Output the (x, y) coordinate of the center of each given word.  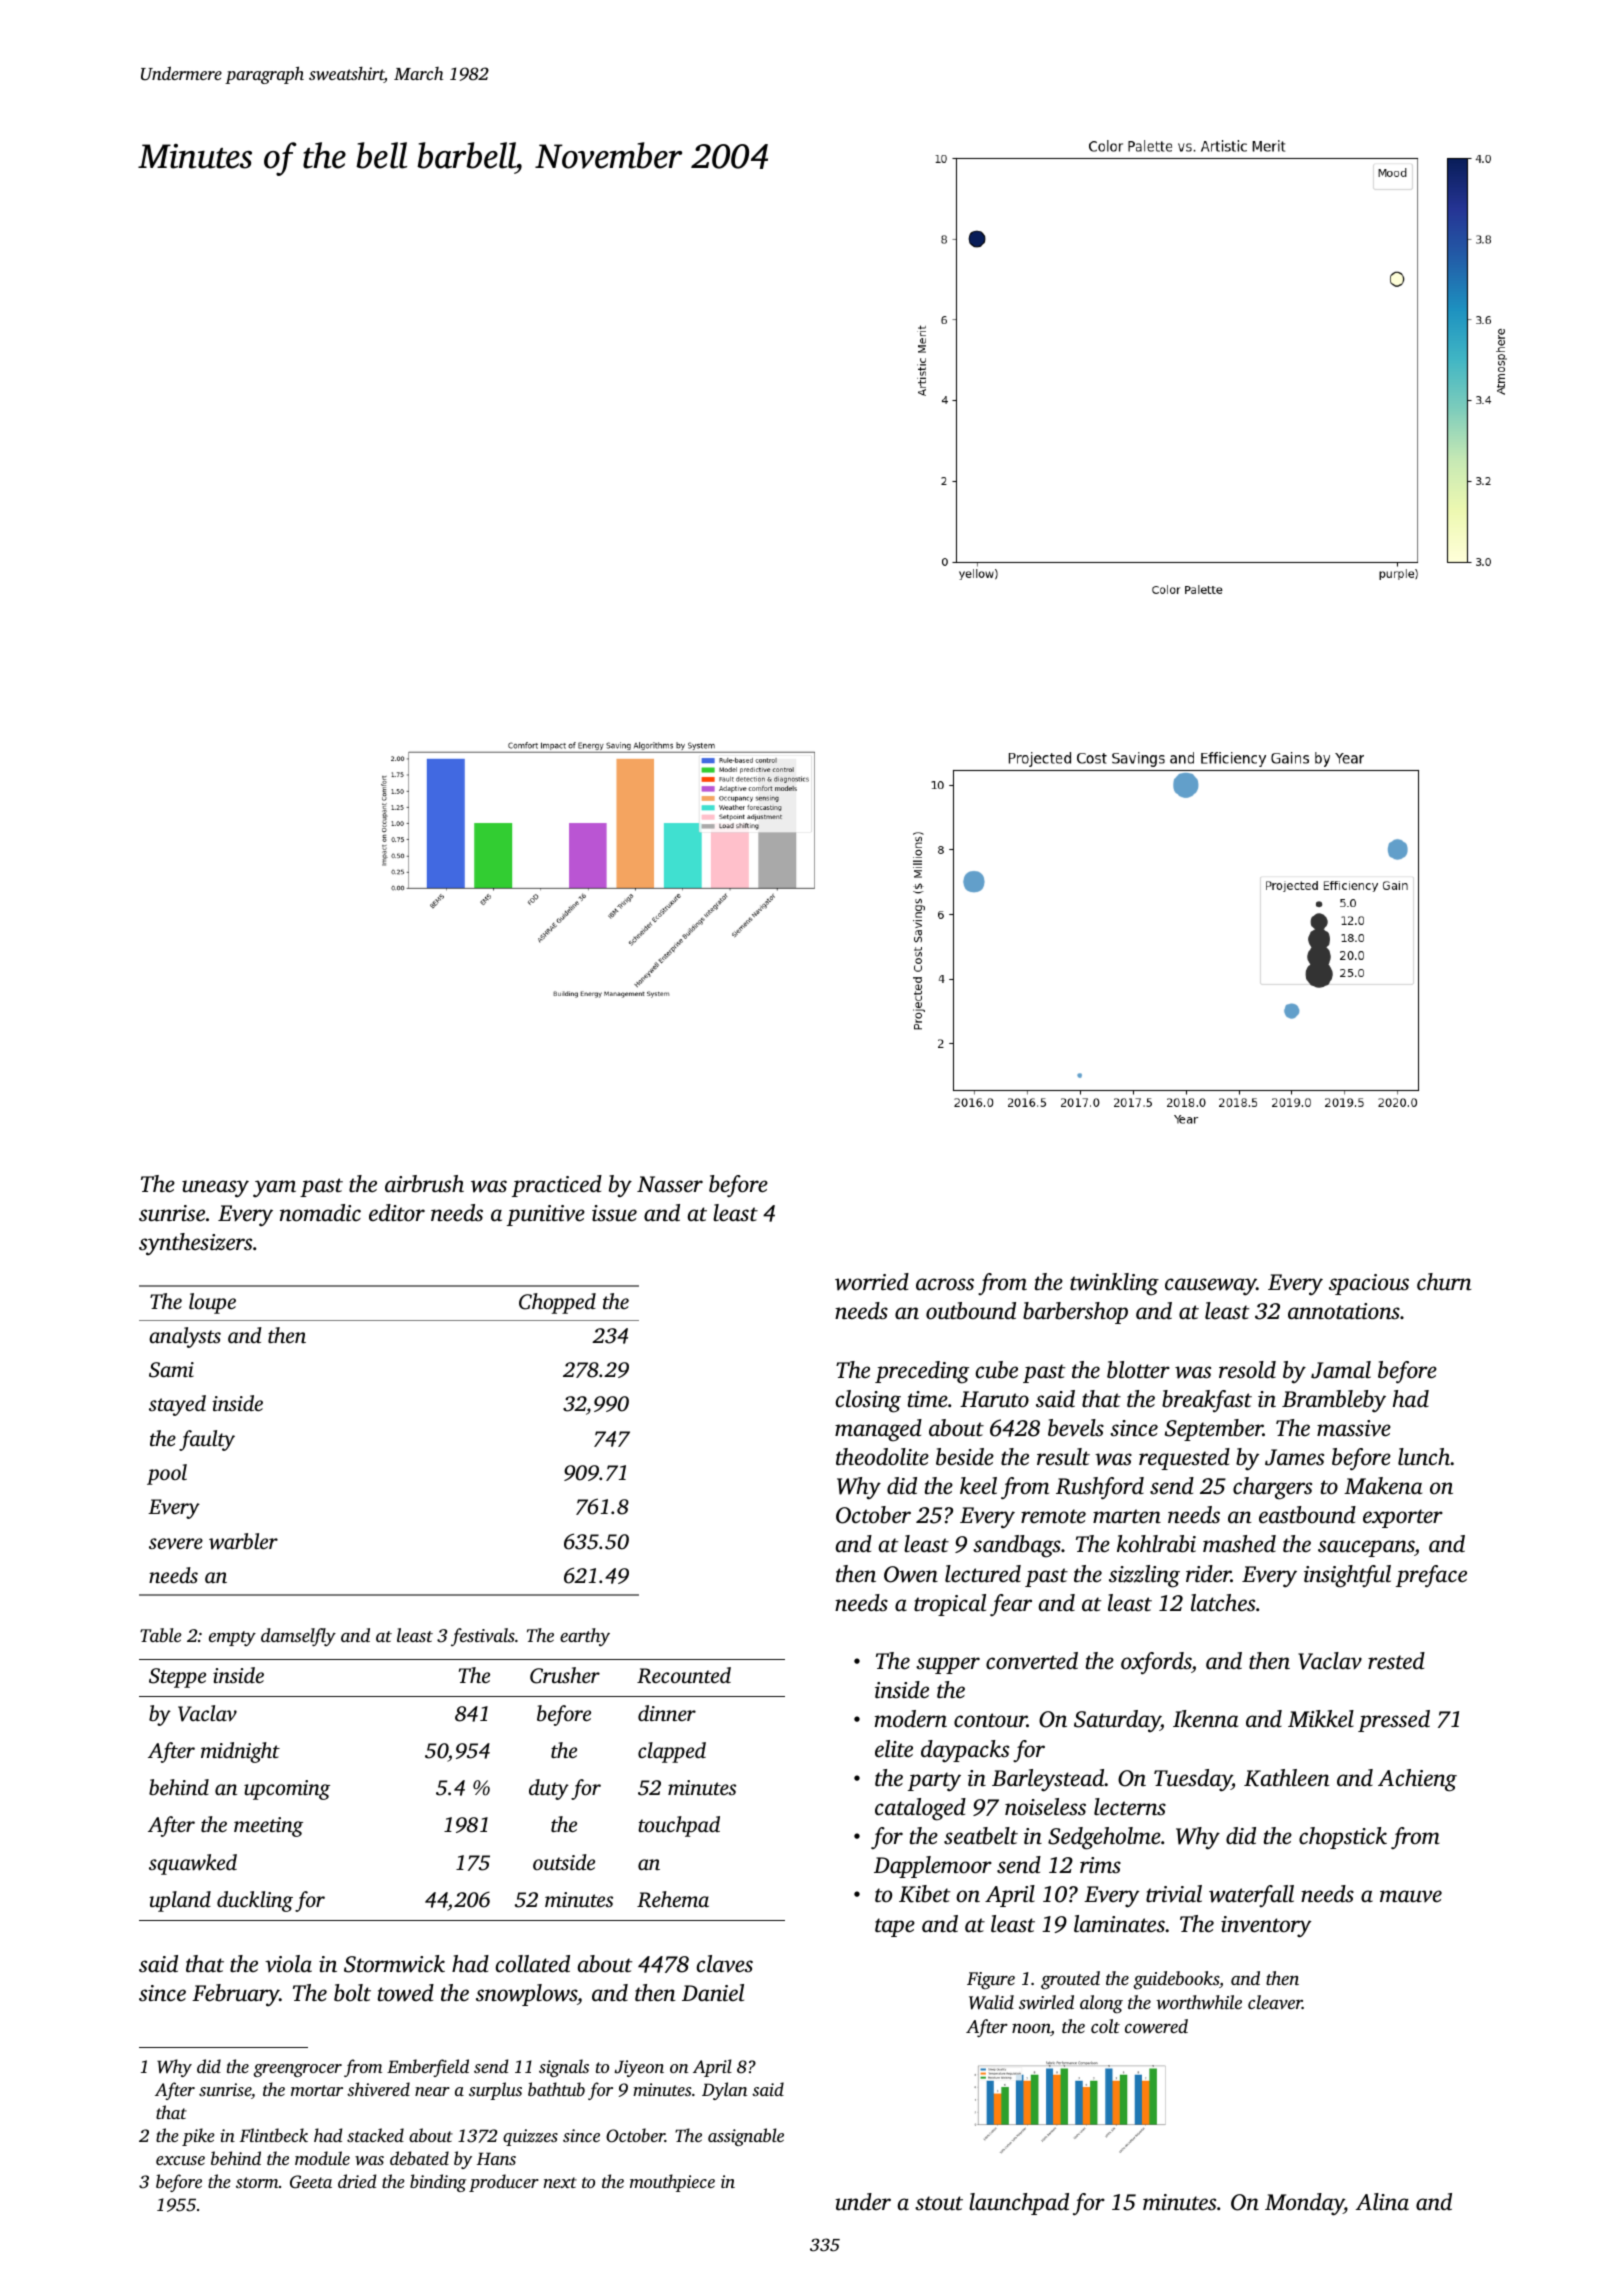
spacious (1369, 1284)
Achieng (1417, 1780)
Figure (991, 1980)
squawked (193, 1864)
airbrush (424, 1184)
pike (198, 2137)
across (945, 1284)
